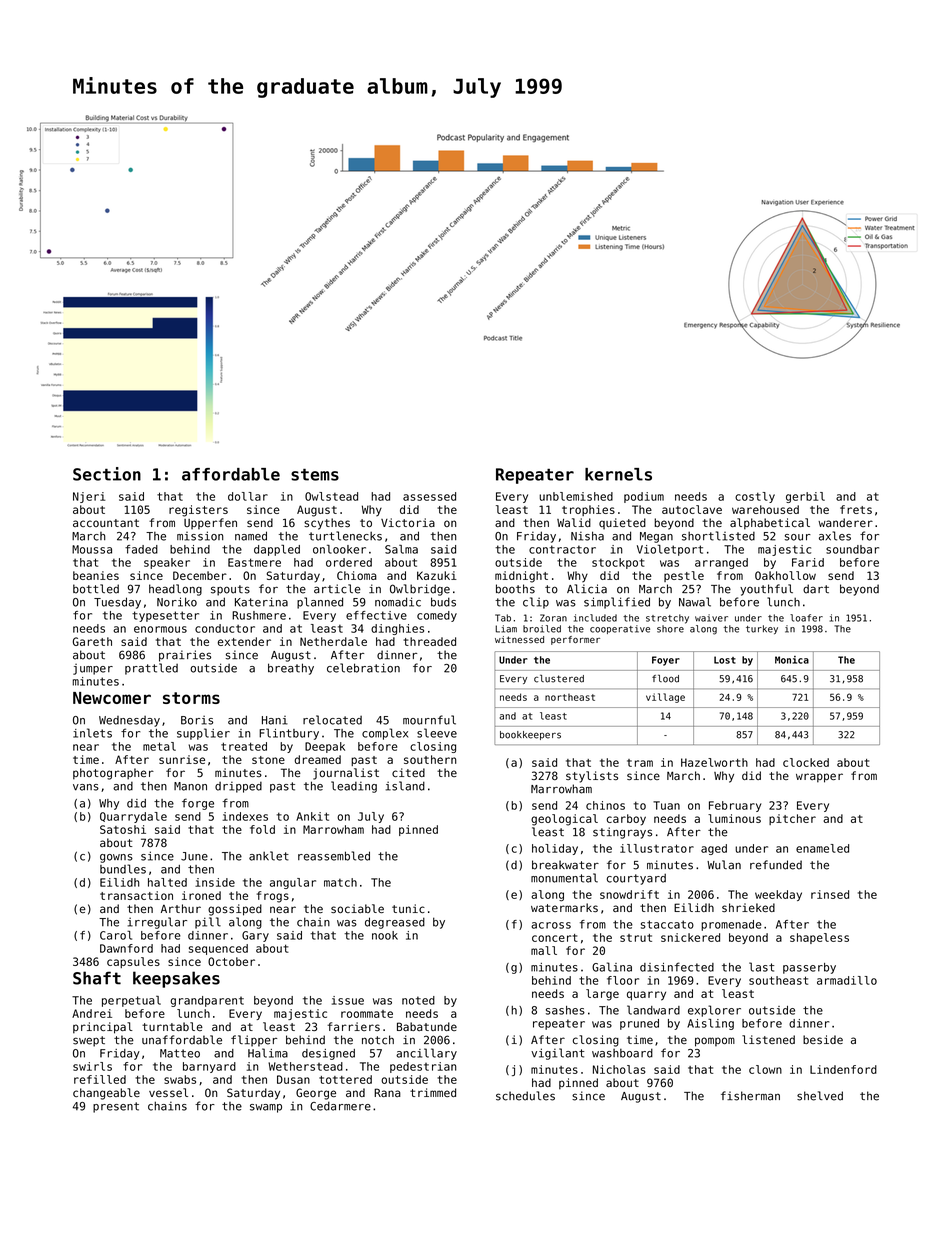  What do you see at coordinates (405, 786) in the document?
I see `island` at bounding box center [405, 786].
